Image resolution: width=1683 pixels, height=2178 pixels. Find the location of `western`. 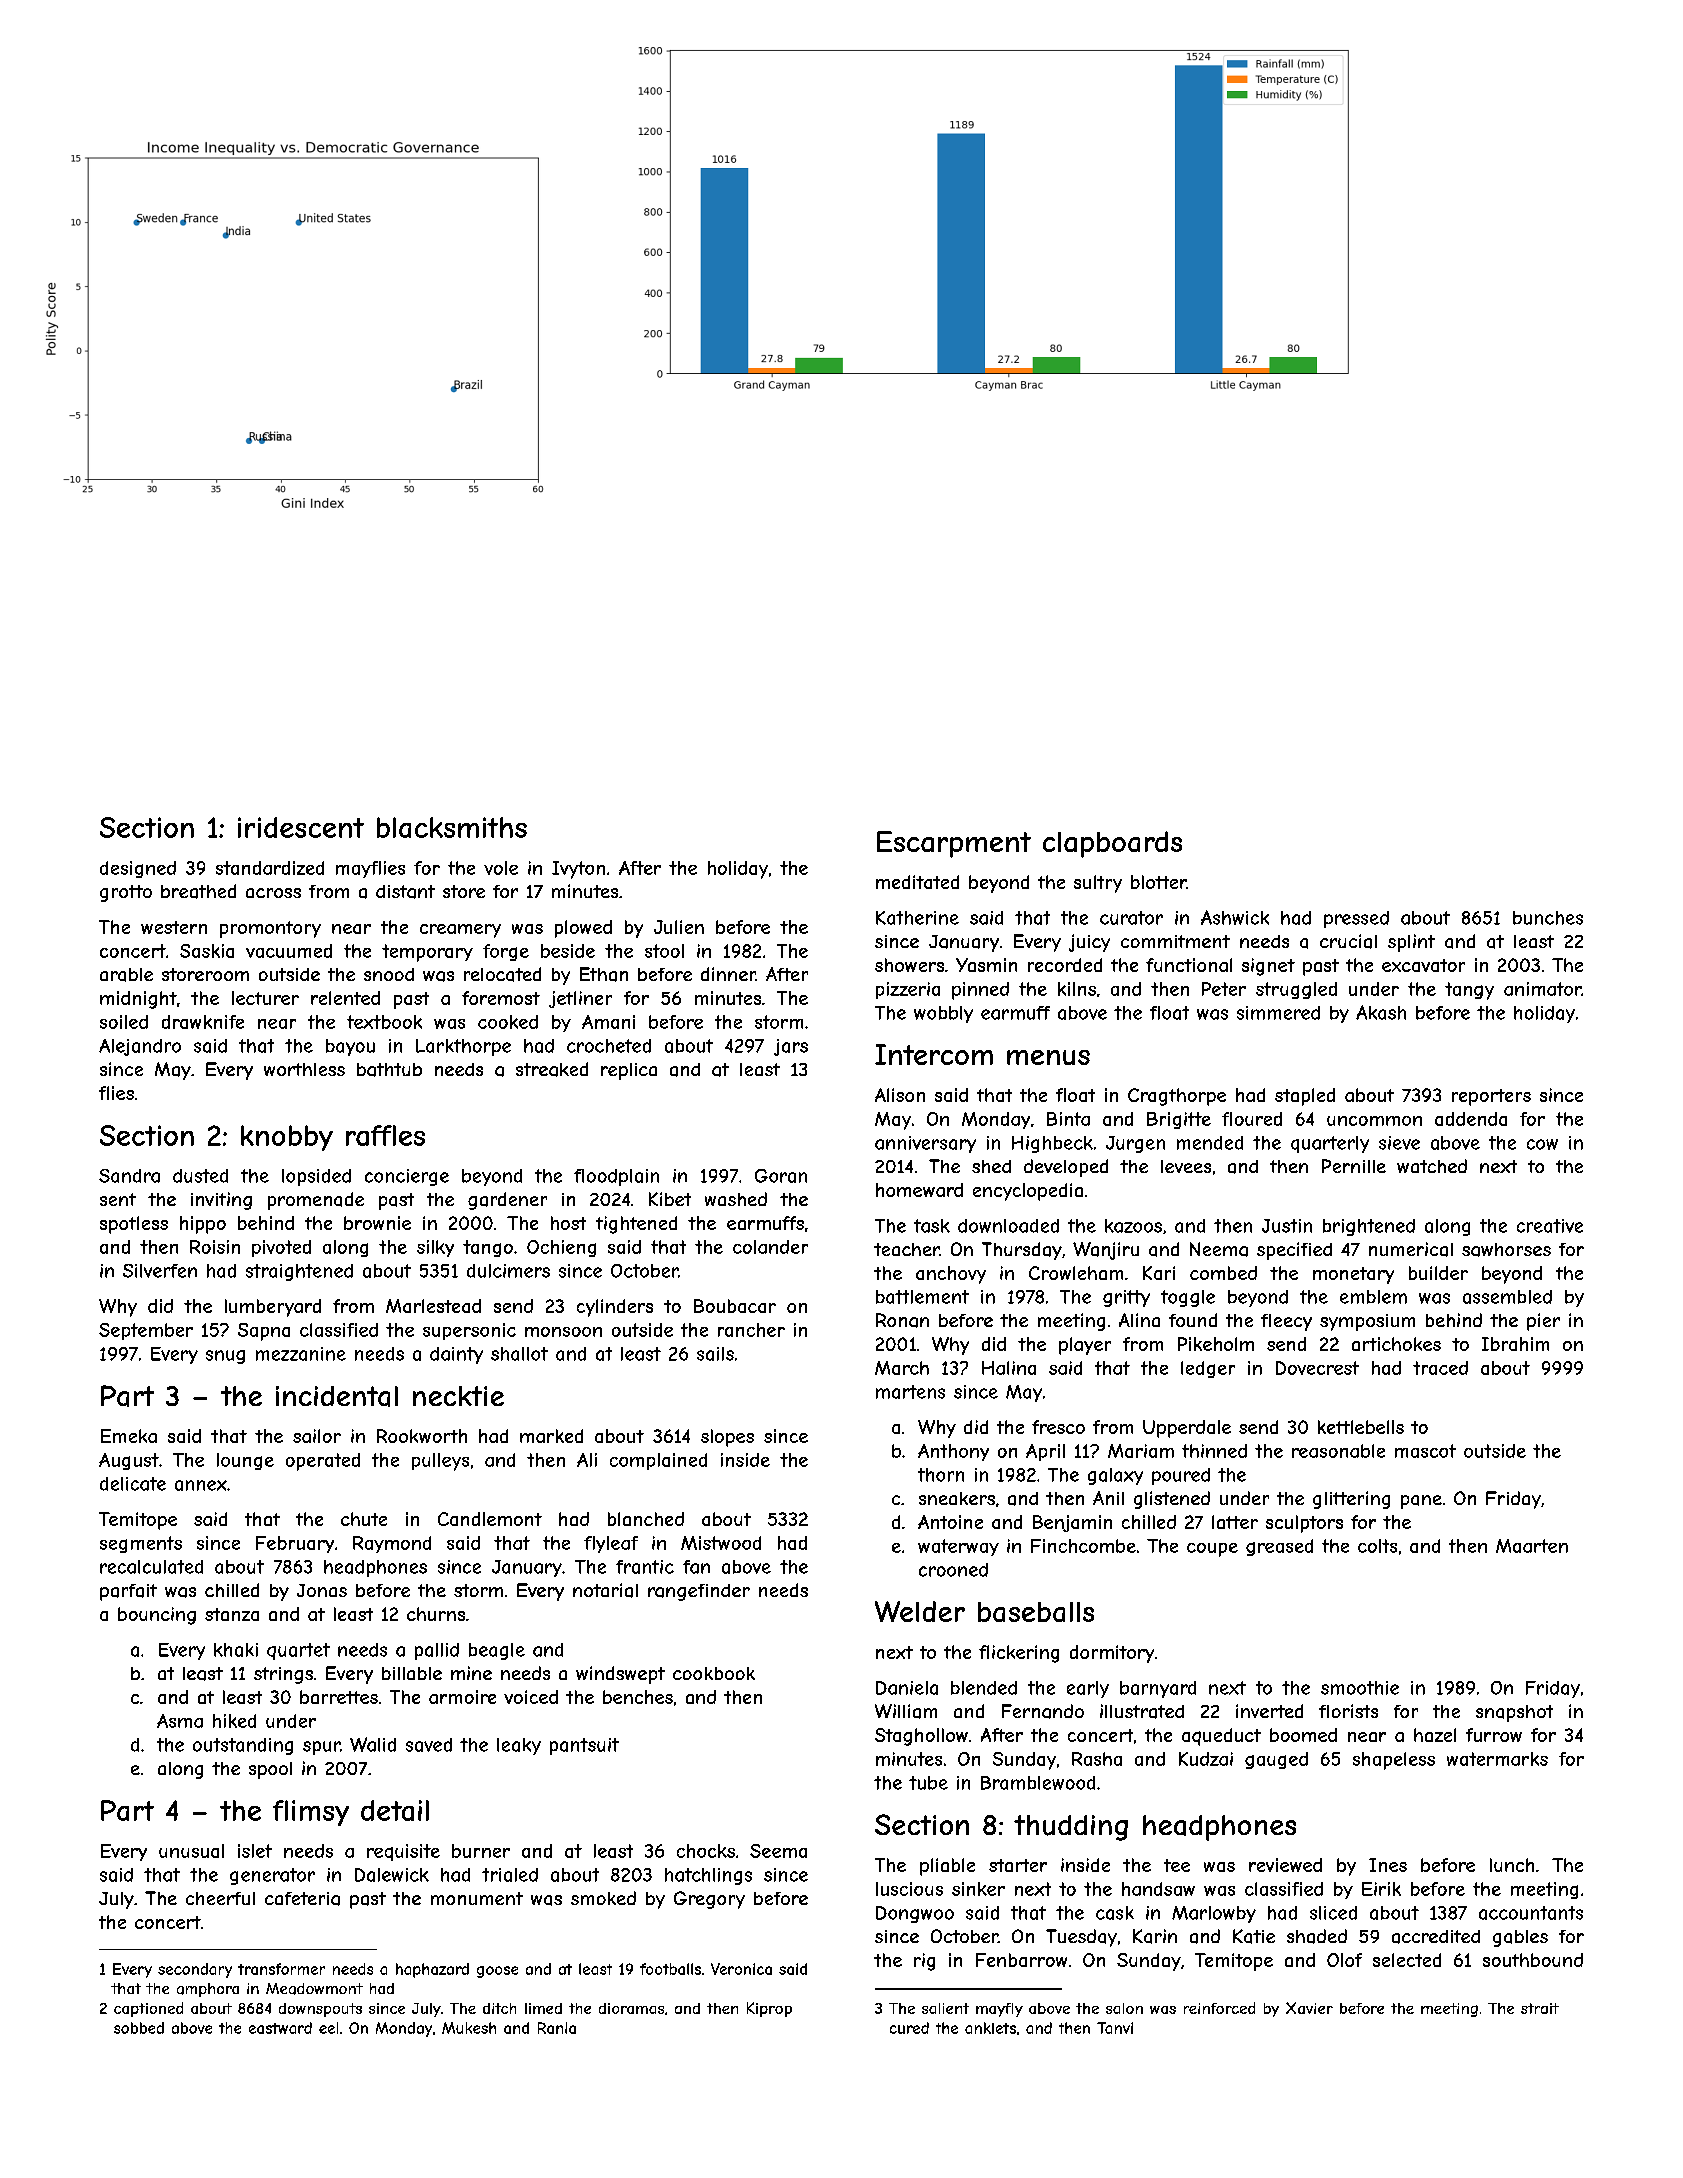

western is located at coordinates (174, 927).
